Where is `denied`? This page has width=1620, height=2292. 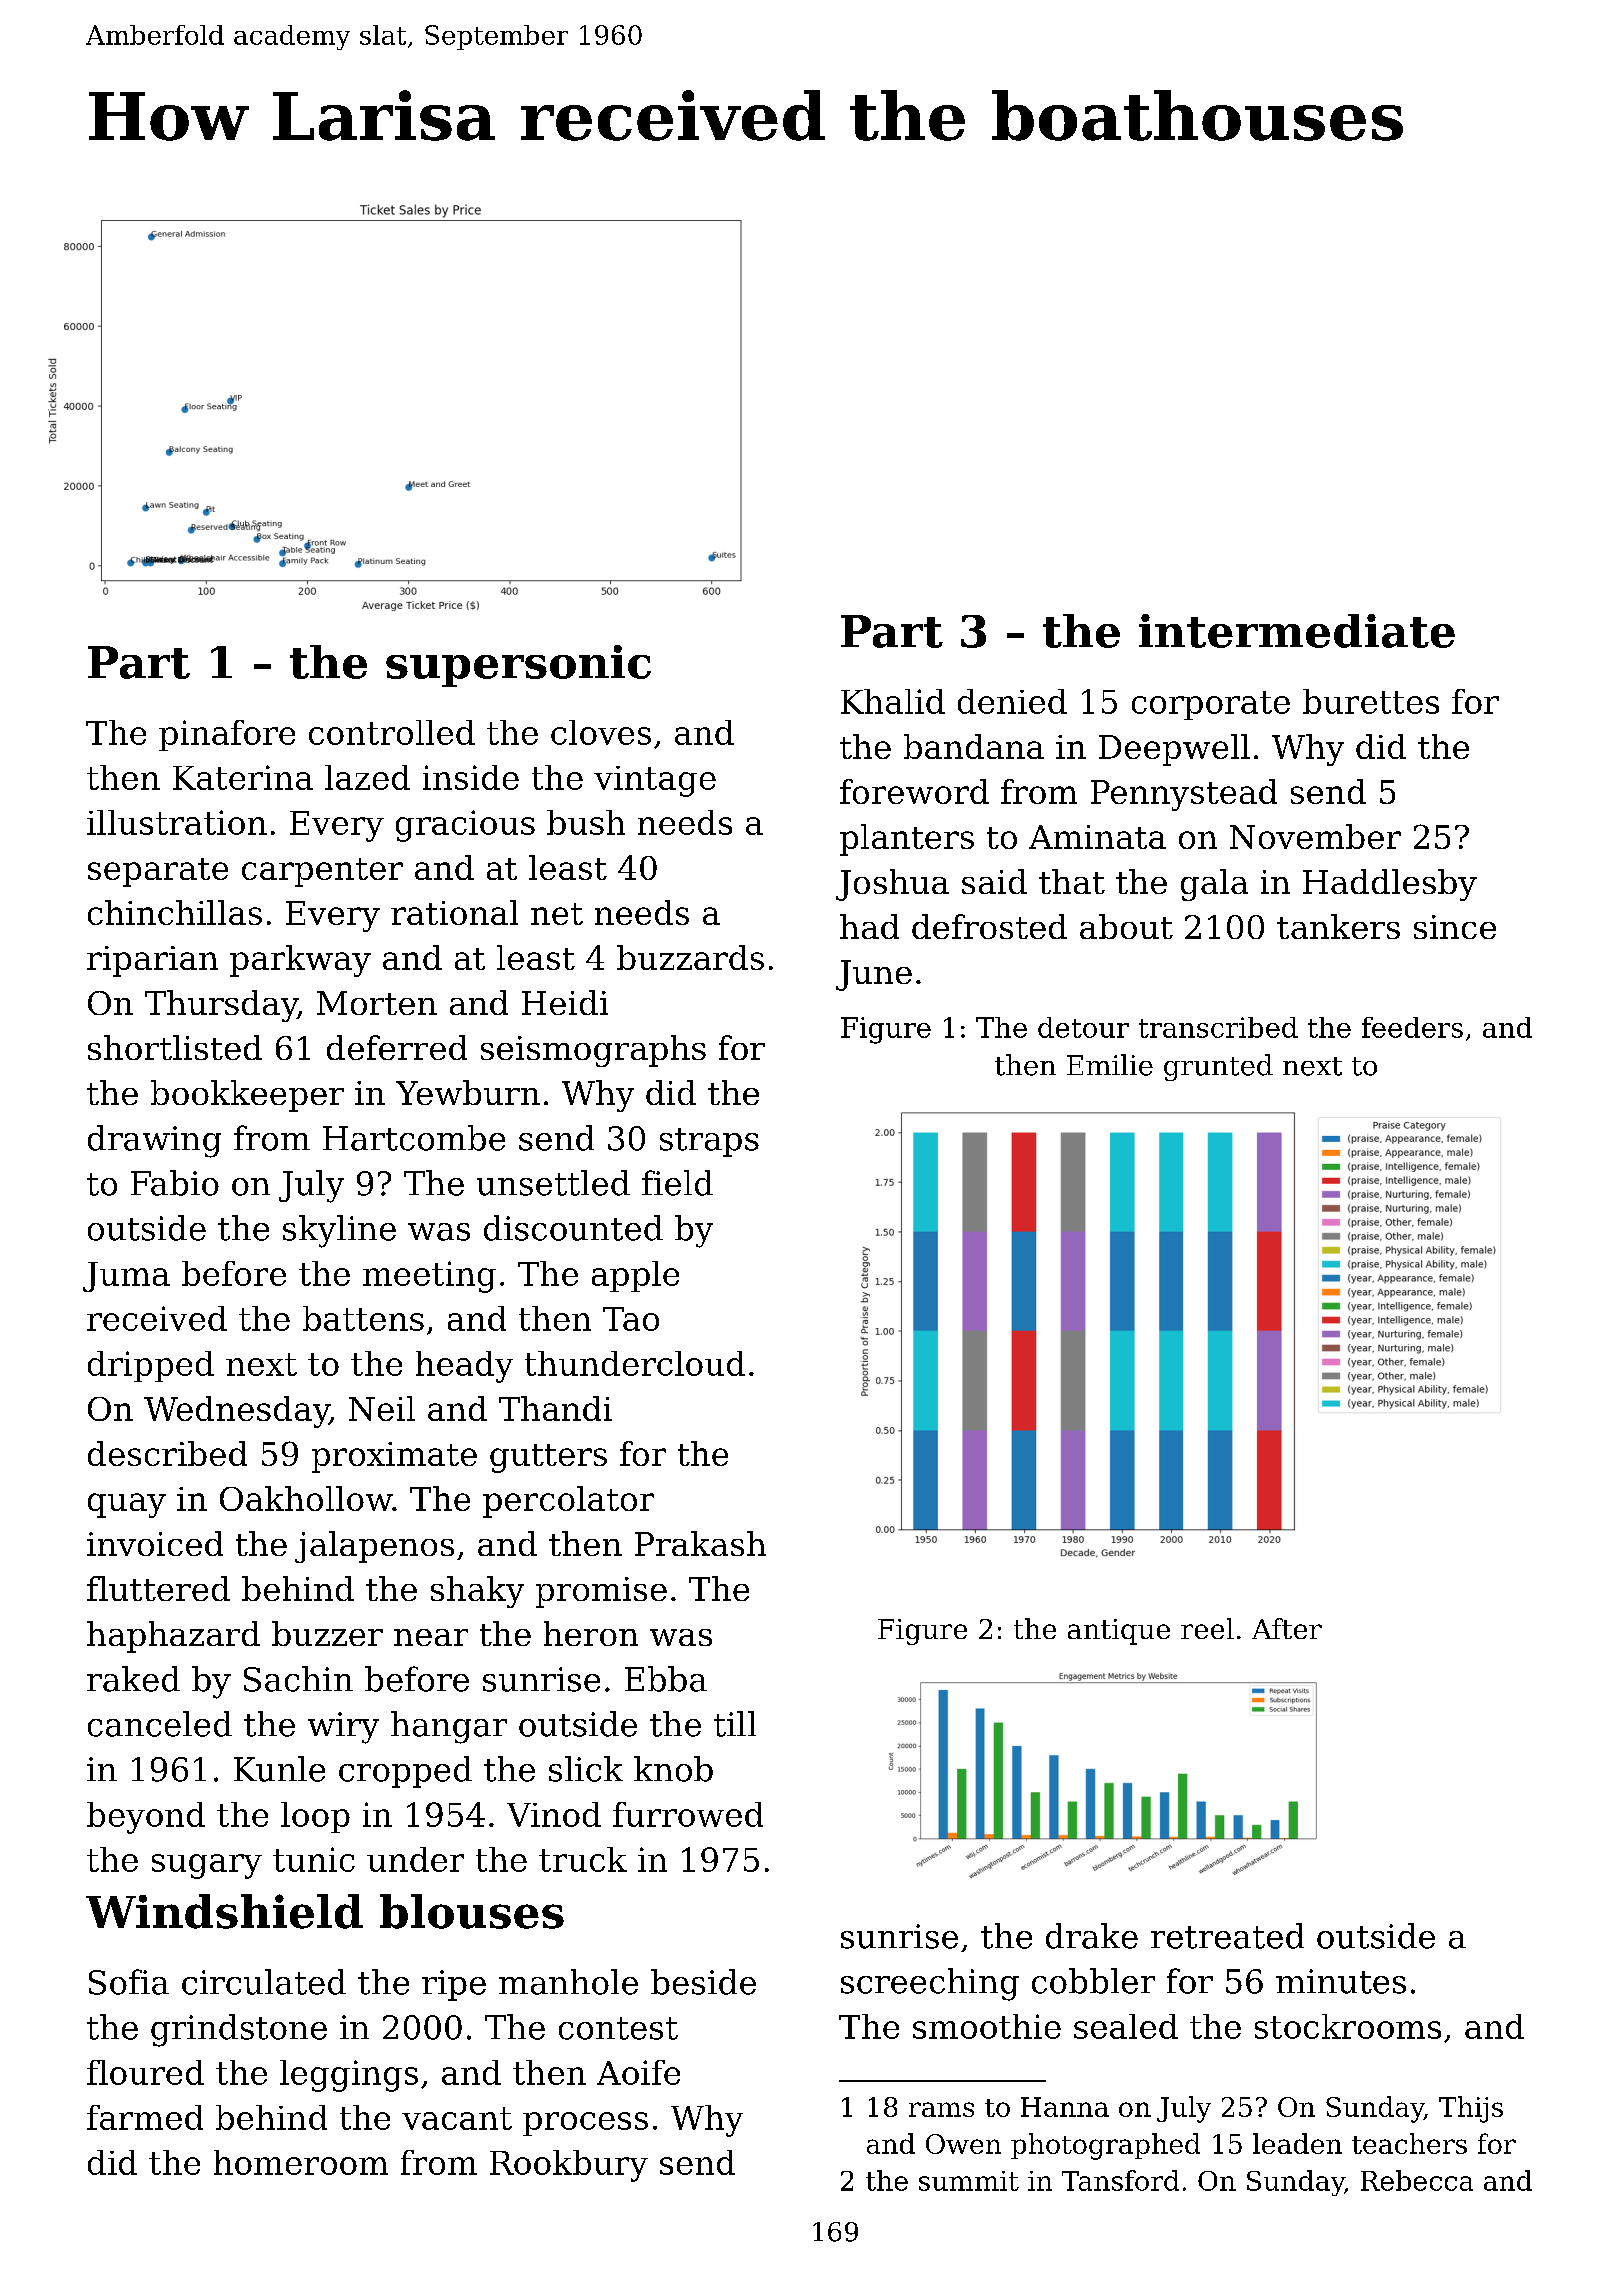 denied is located at coordinates (1012, 701).
